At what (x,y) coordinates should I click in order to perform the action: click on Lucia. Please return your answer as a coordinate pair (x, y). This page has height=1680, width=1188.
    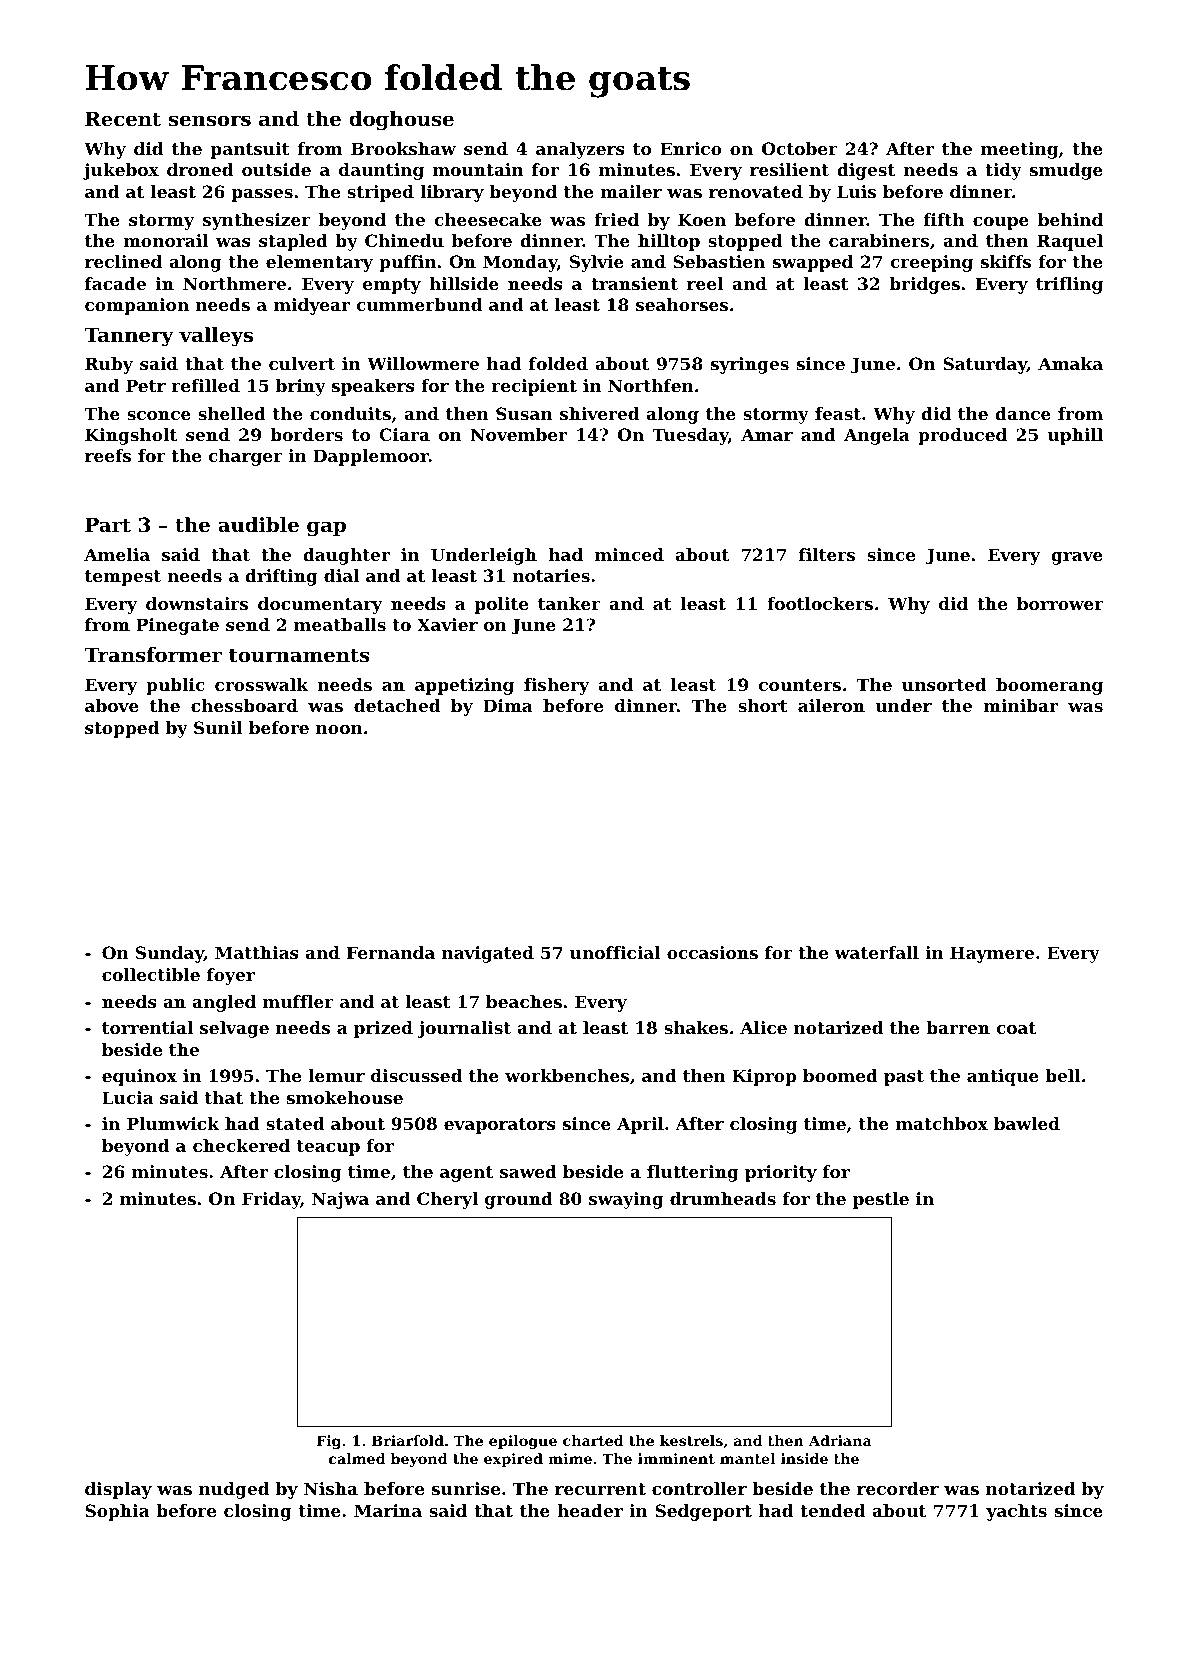
    Looking at the image, I should click on (128, 1097).
